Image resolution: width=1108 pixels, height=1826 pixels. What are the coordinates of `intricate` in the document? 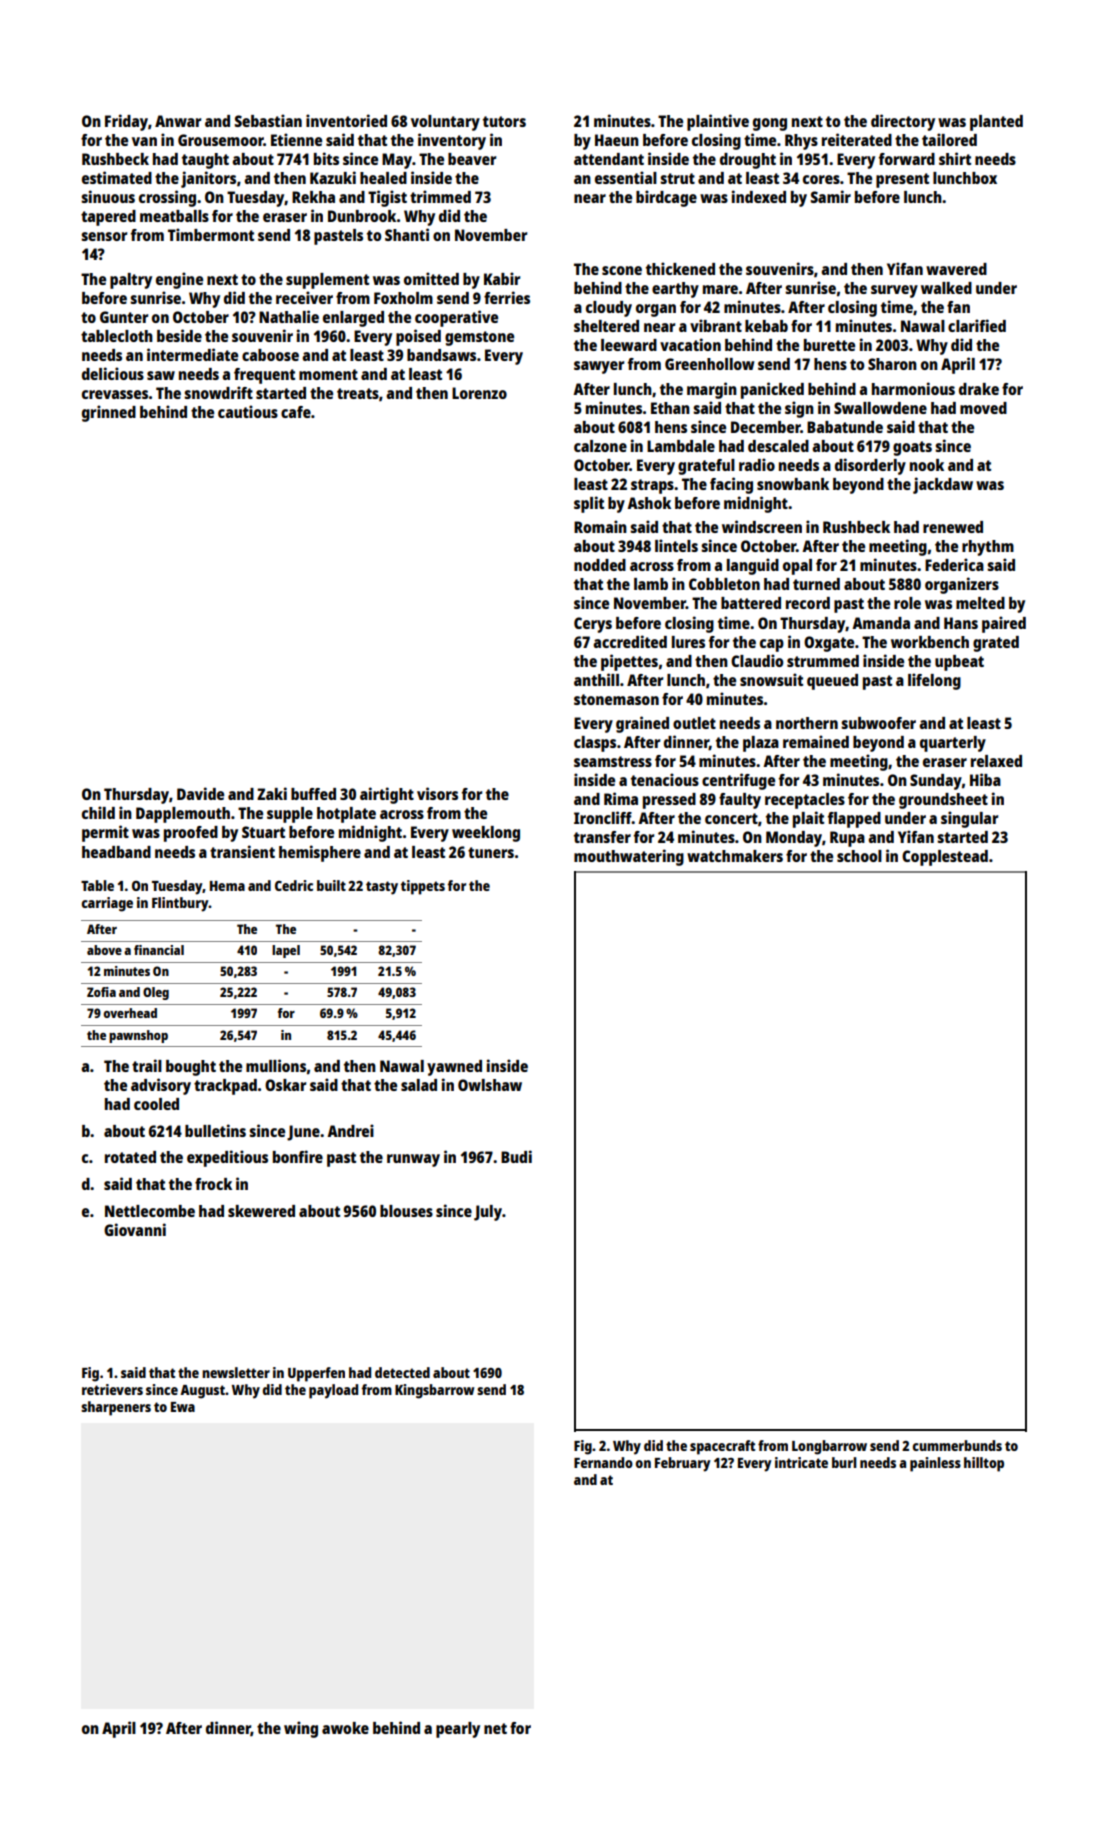 It's located at (801, 1462).
